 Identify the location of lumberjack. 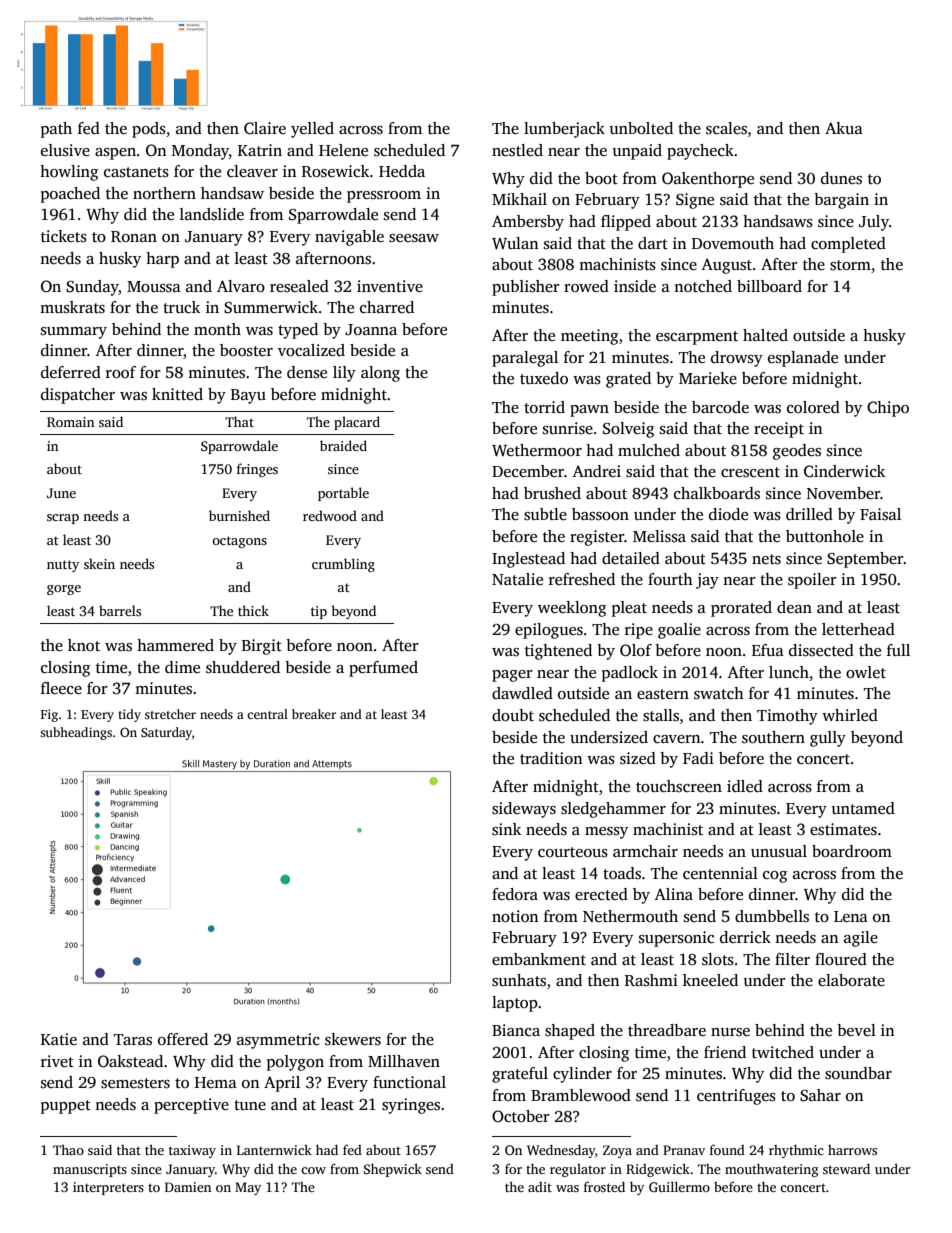
(564, 130).
